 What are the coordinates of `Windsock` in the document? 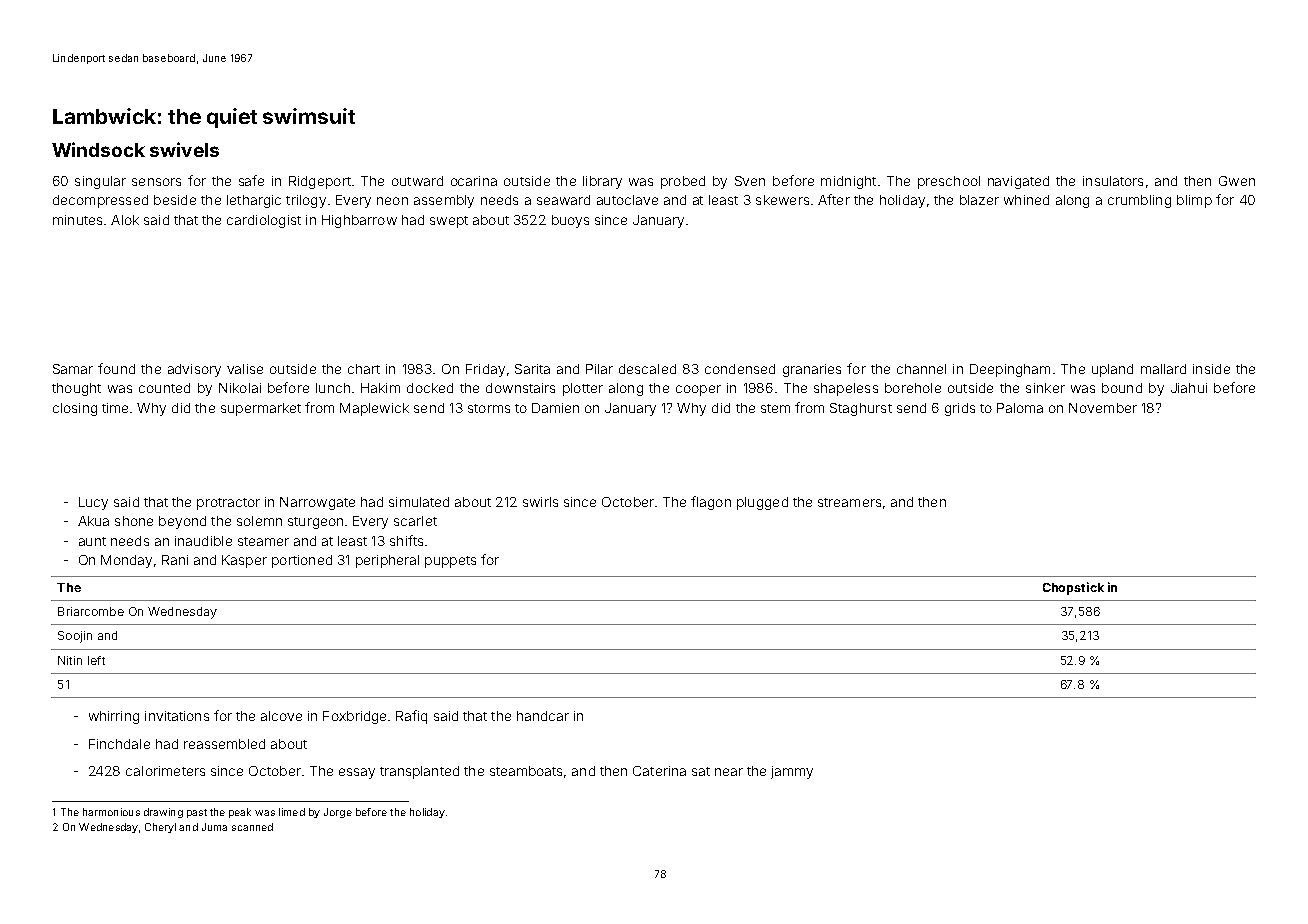 It's located at (98, 149).
